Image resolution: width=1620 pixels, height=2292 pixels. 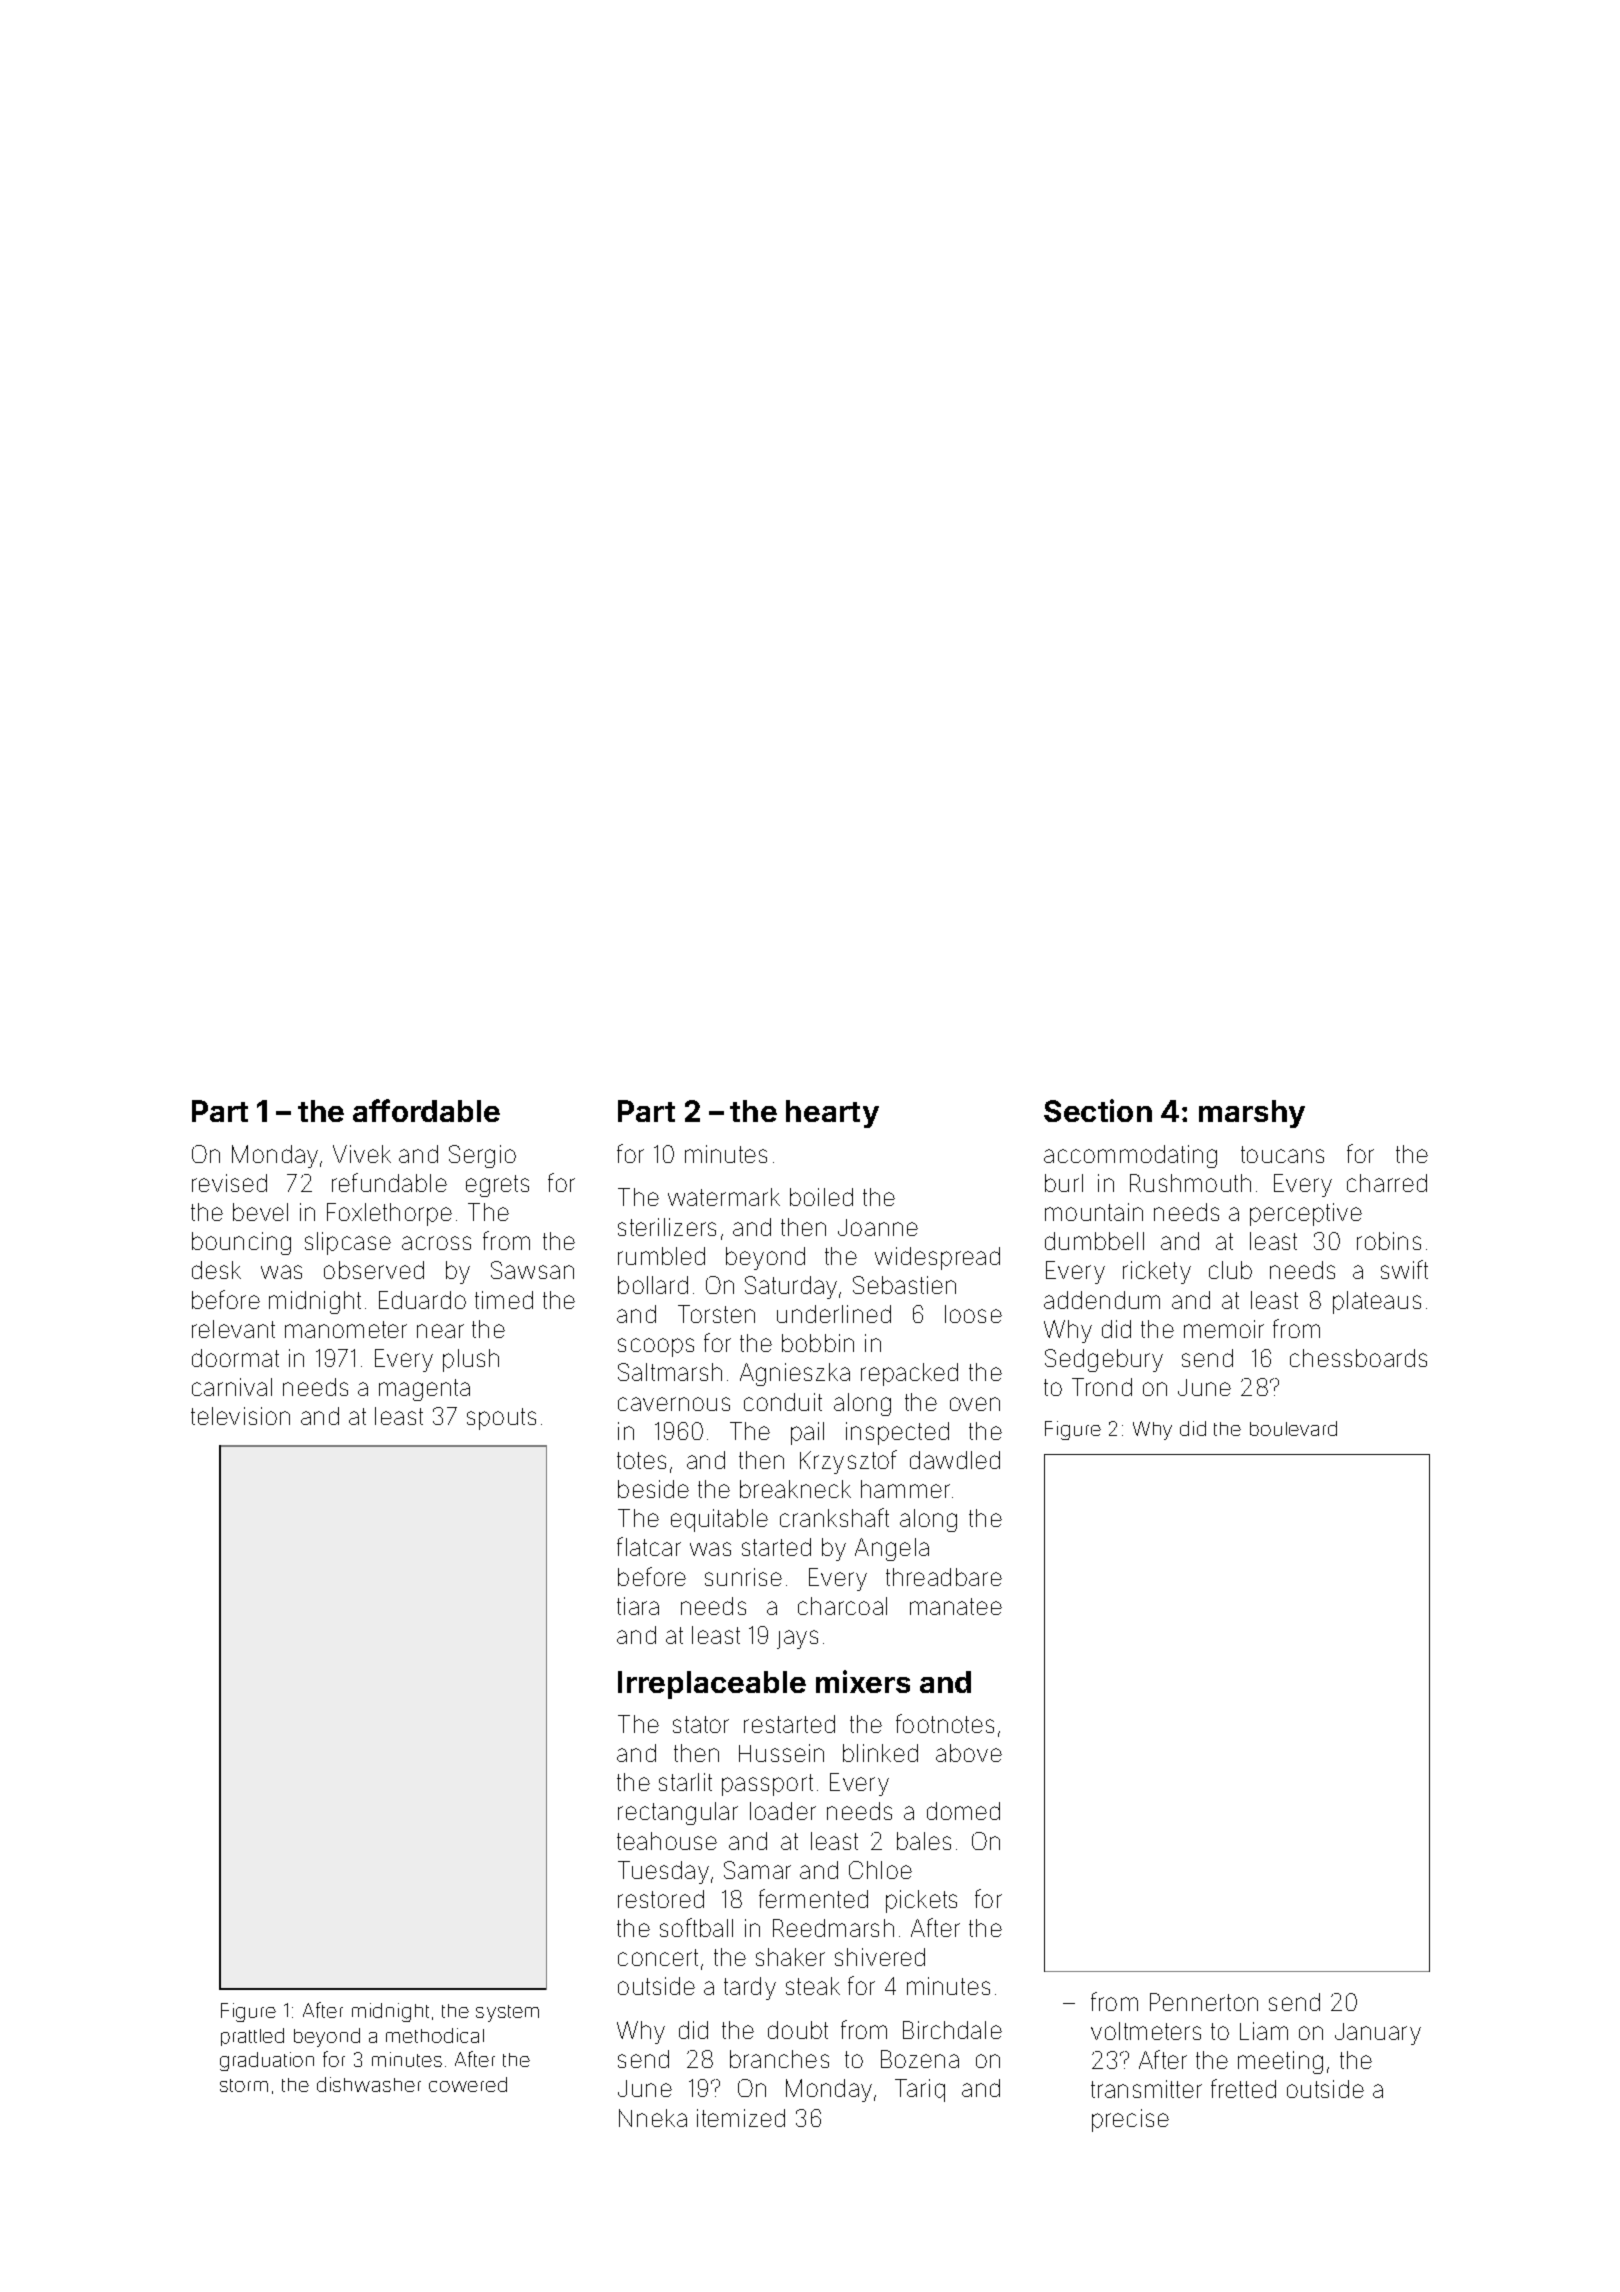 What do you see at coordinates (1130, 2120) in the document?
I see `precise` at bounding box center [1130, 2120].
